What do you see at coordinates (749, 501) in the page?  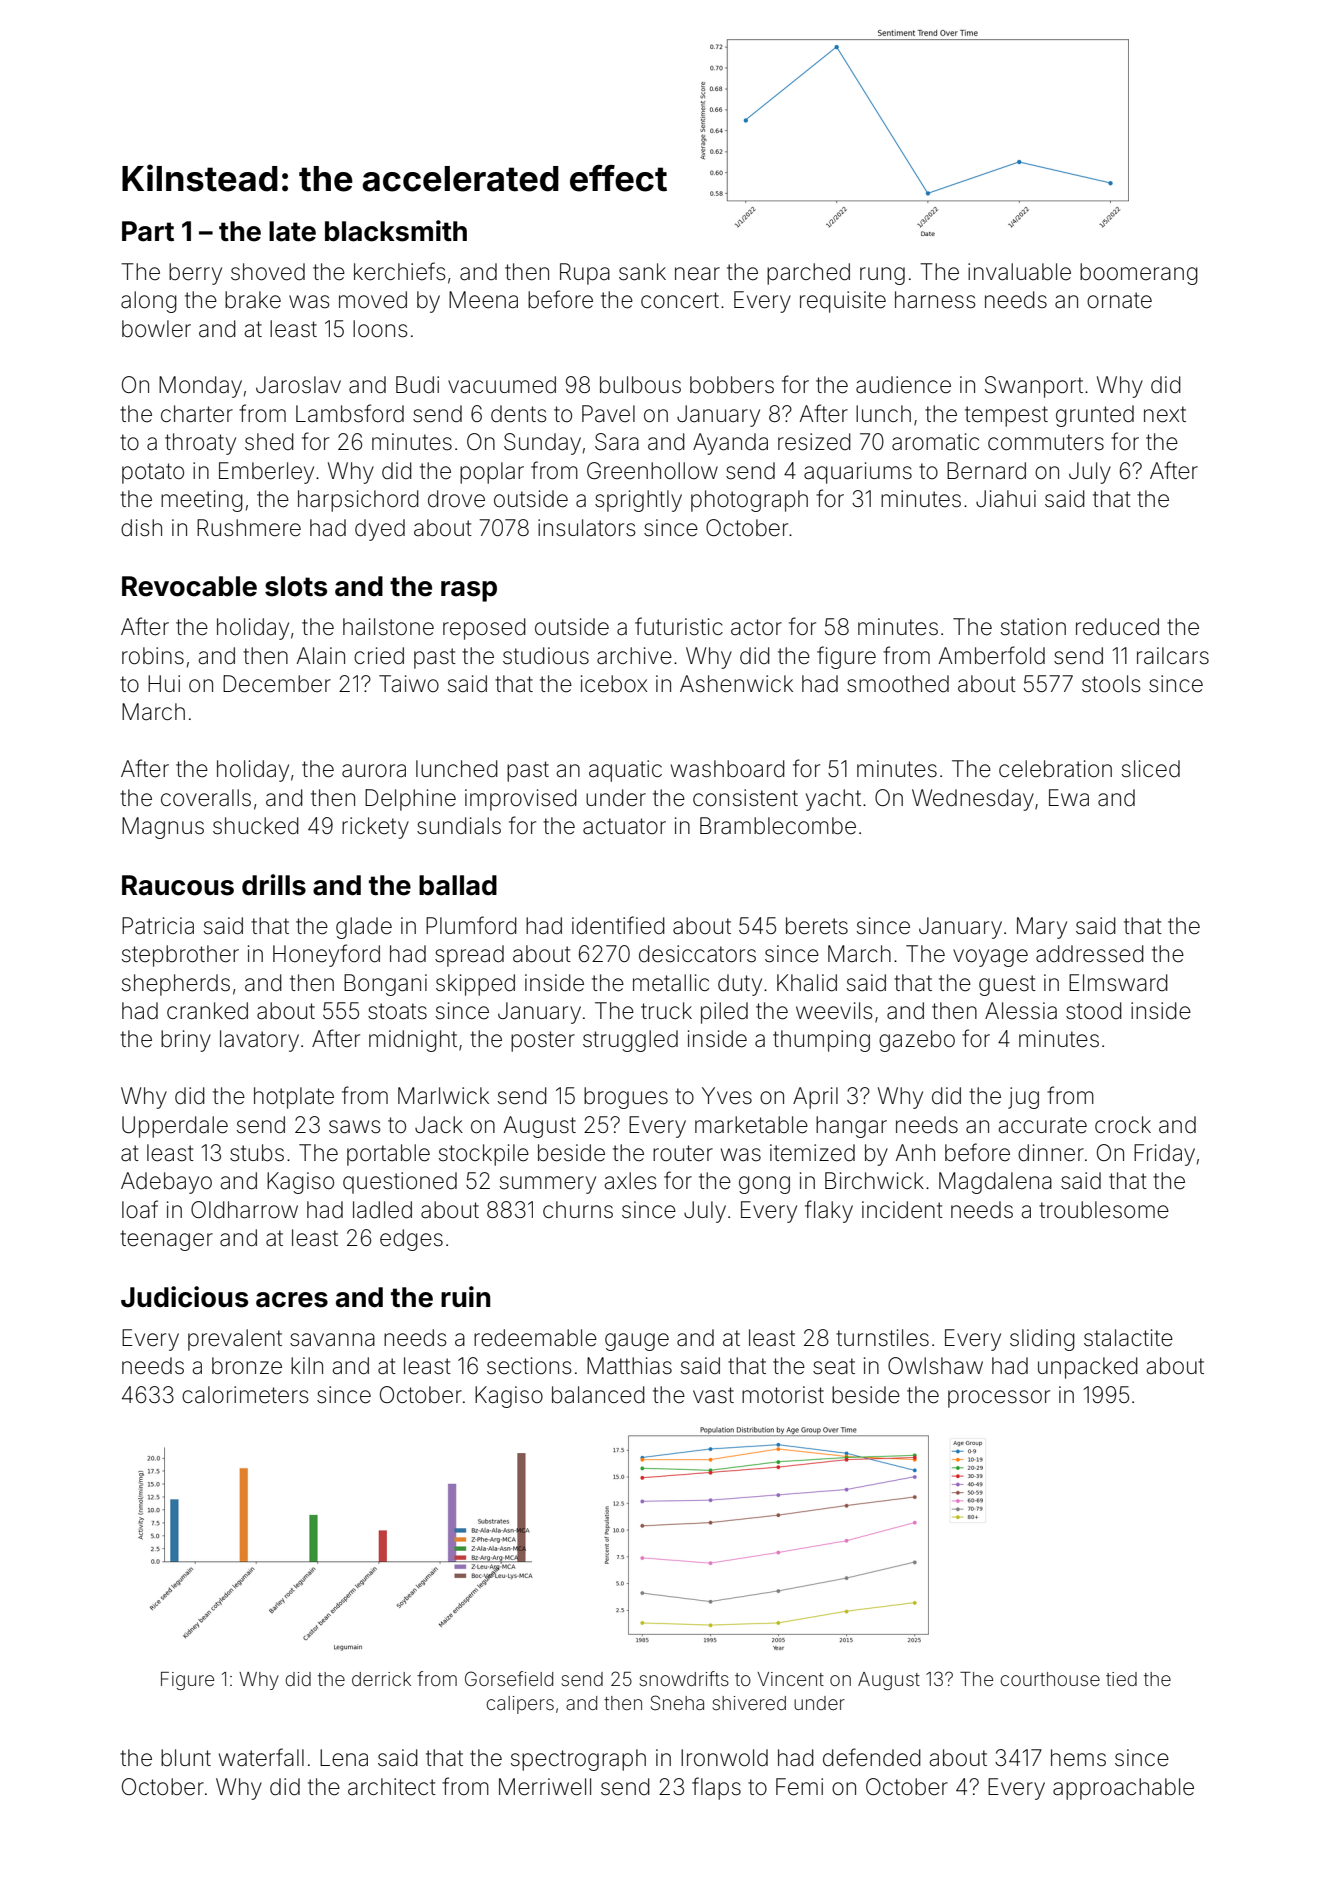 I see `photograph` at bounding box center [749, 501].
